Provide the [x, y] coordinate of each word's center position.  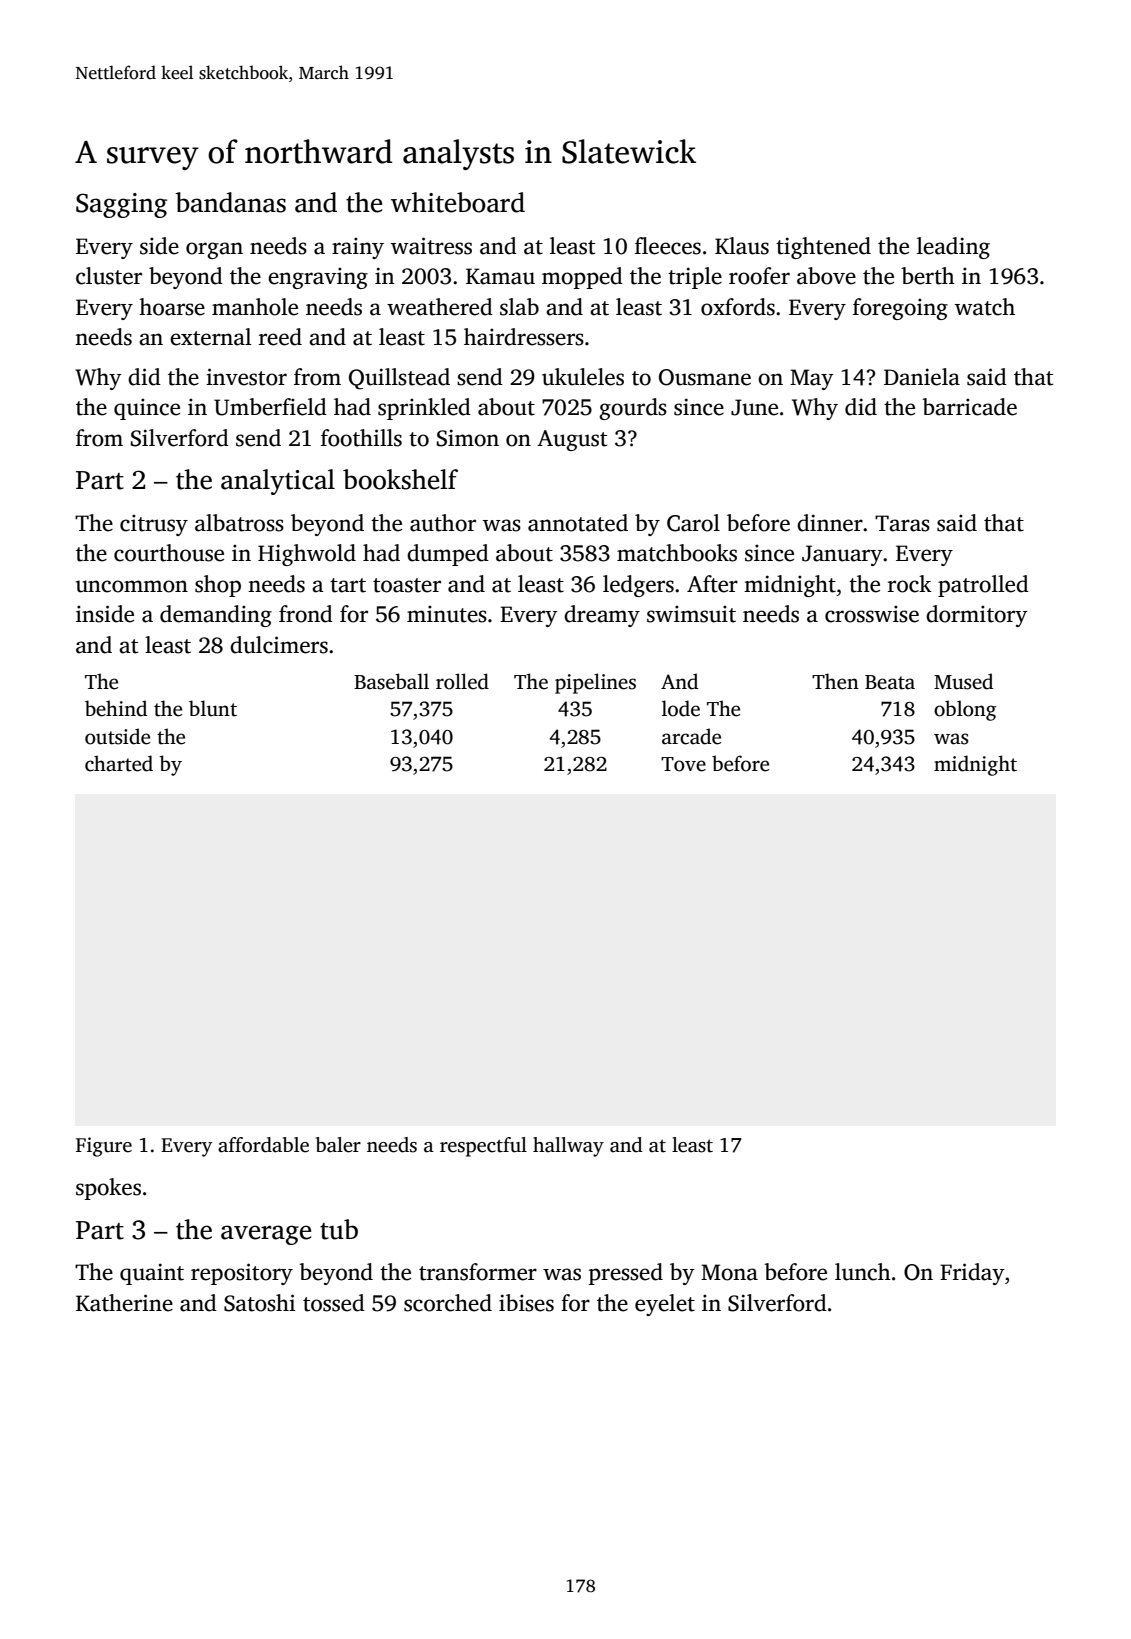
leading [953, 248]
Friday [972, 1274]
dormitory [977, 616]
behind [116, 708]
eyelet [665, 1305]
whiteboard [458, 202]
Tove [683, 764]
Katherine [124, 1303]
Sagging [121, 205]
